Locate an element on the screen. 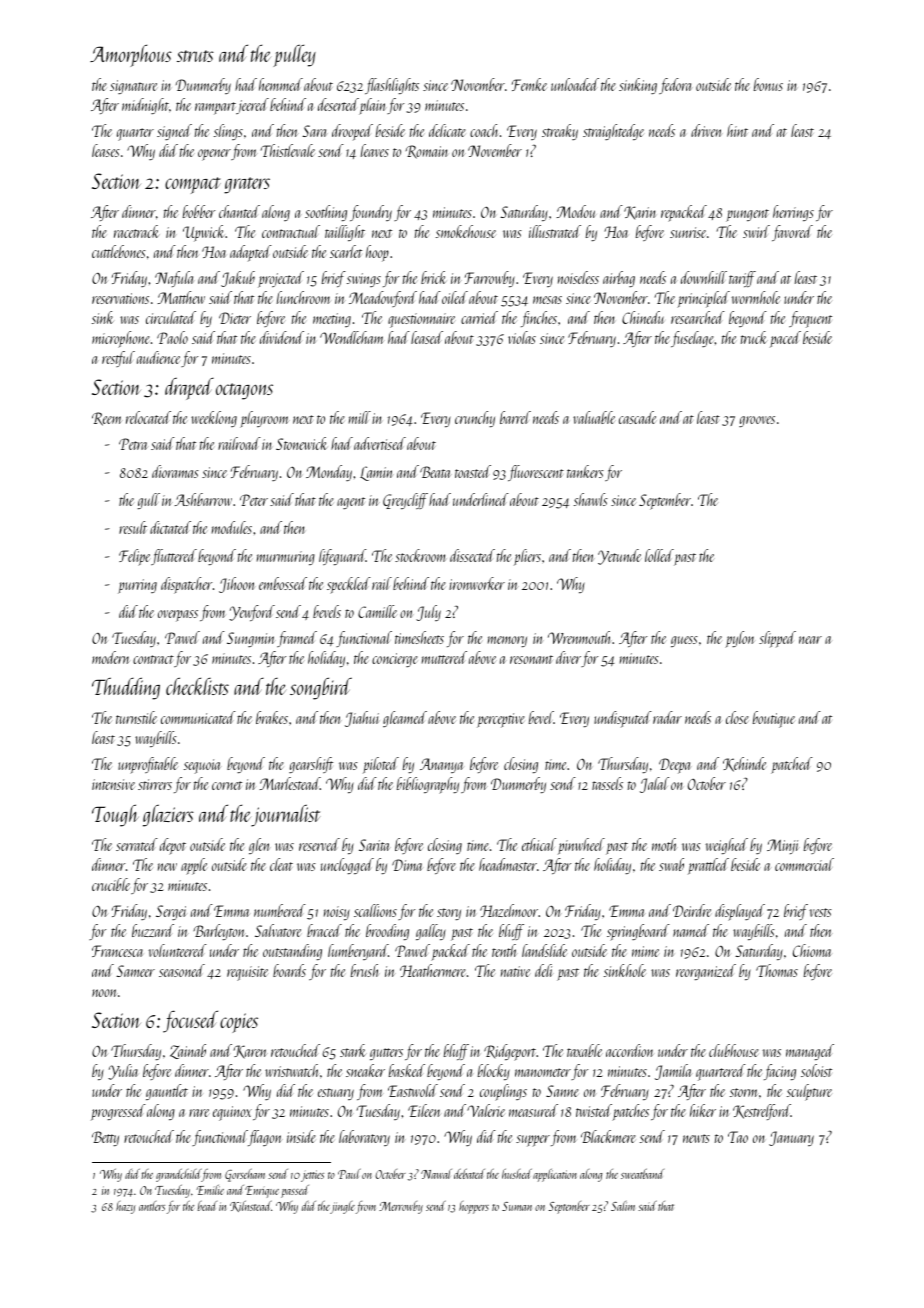 Image resolution: width=924 pixels, height=1308 pixels. Sarita is located at coordinates (374, 845).
